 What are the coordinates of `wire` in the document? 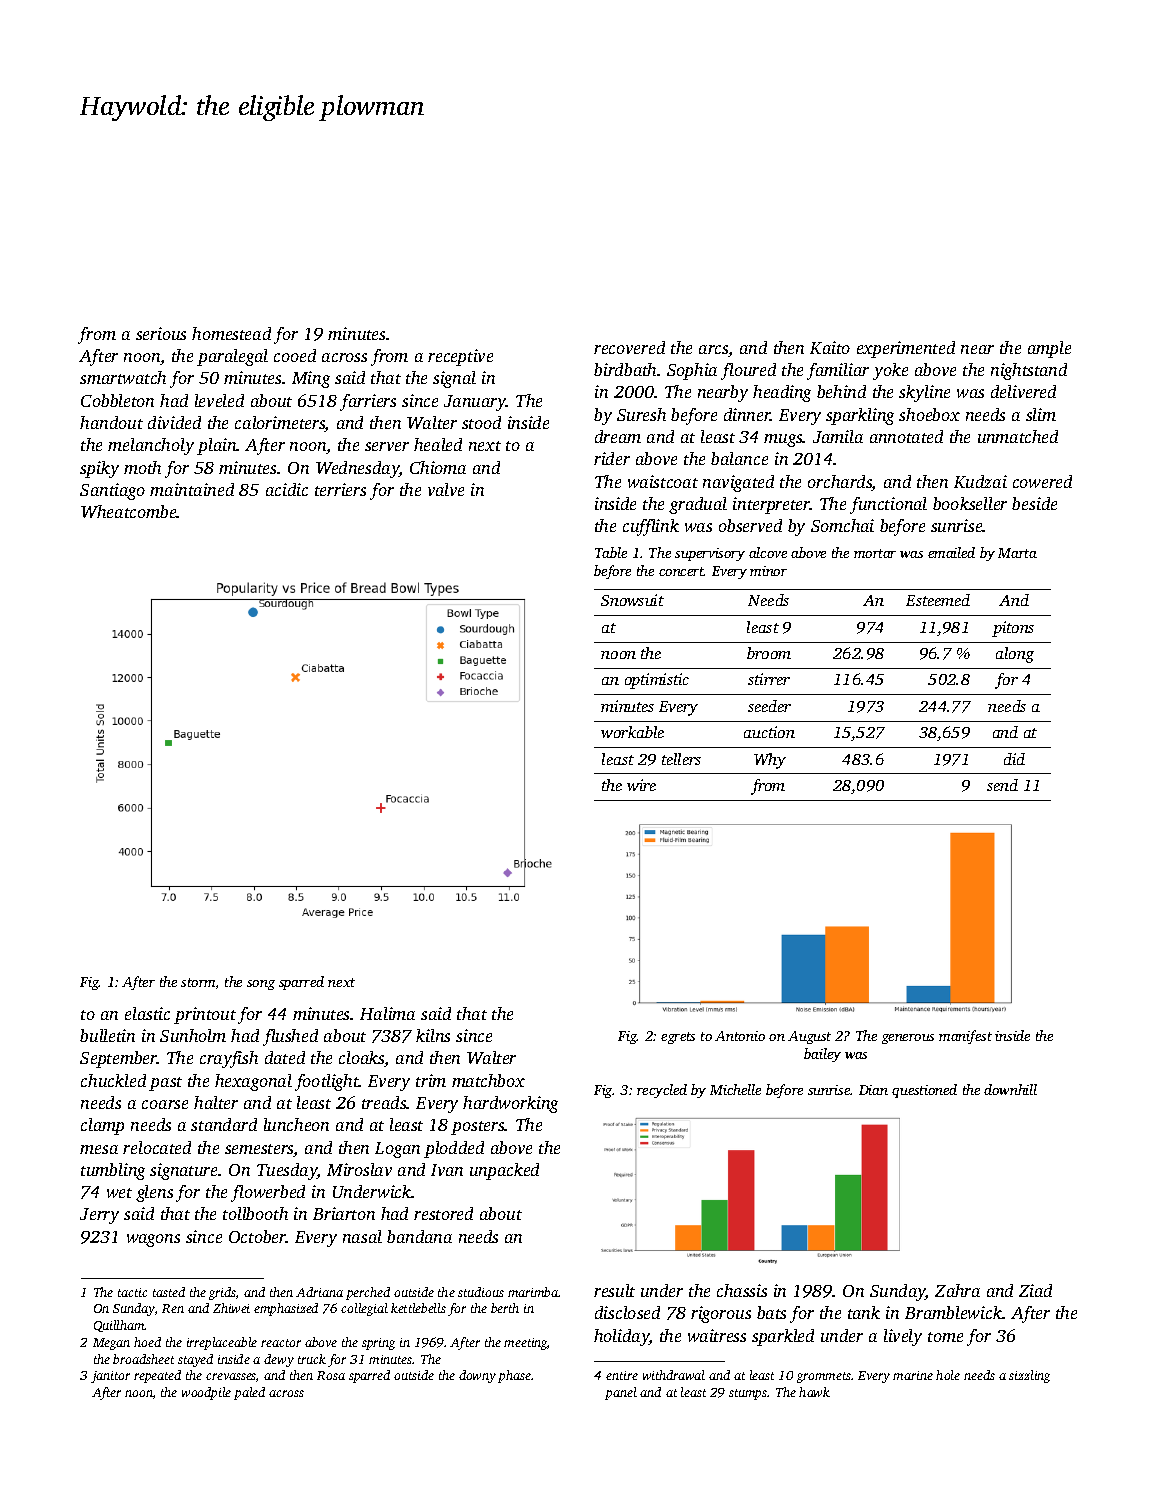 It's located at (641, 785).
